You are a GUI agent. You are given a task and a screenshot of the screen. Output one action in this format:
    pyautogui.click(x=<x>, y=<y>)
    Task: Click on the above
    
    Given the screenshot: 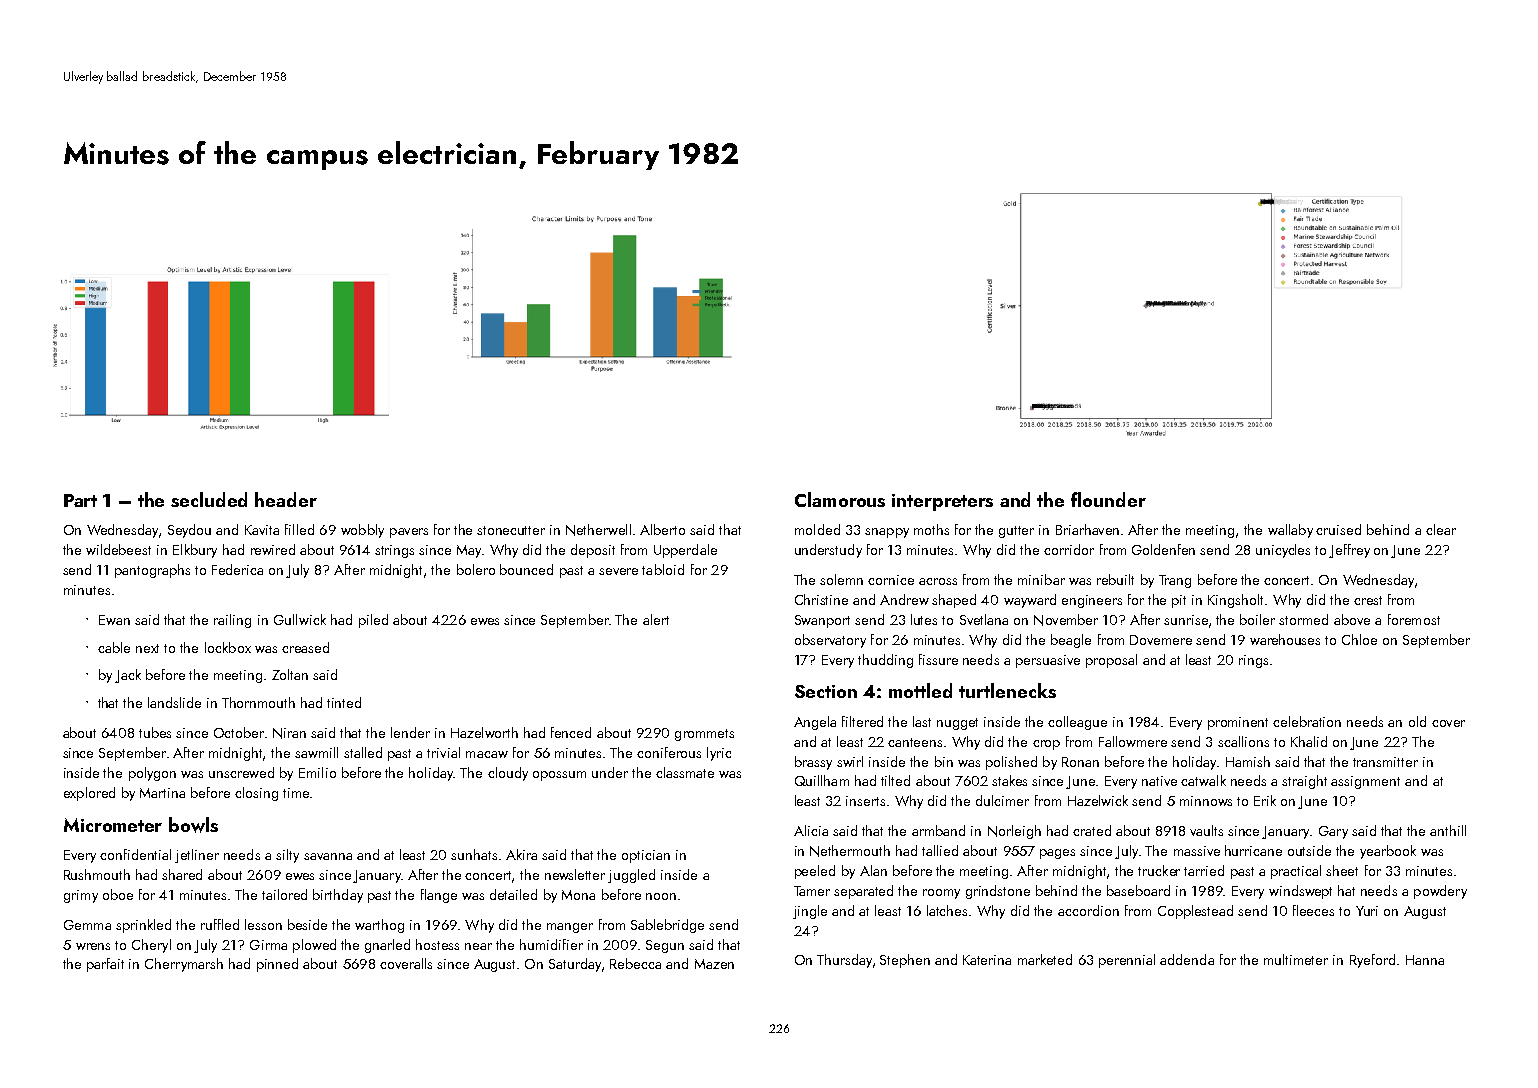 What is the action you would take?
    pyautogui.click(x=1352, y=619)
